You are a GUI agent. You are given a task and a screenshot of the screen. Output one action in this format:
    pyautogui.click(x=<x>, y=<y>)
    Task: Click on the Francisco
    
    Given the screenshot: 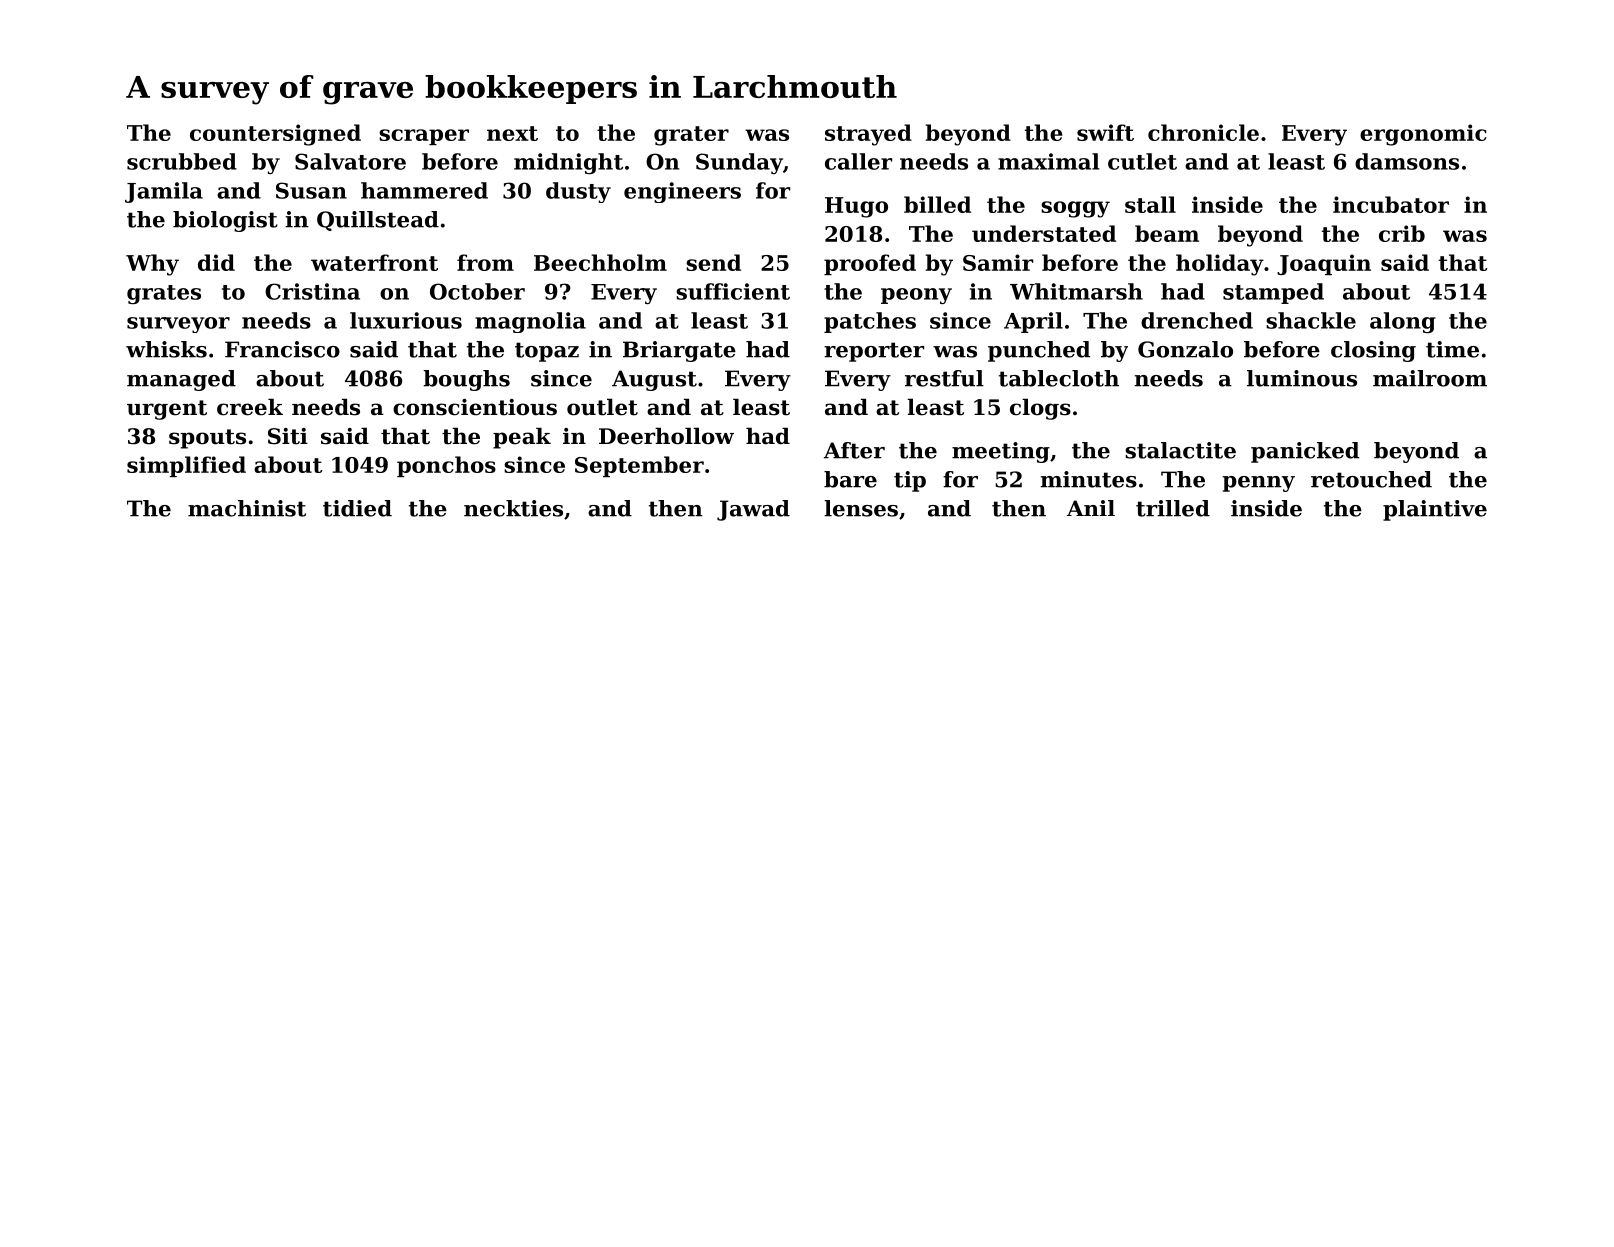 What is the action you would take?
    pyautogui.click(x=282, y=349)
